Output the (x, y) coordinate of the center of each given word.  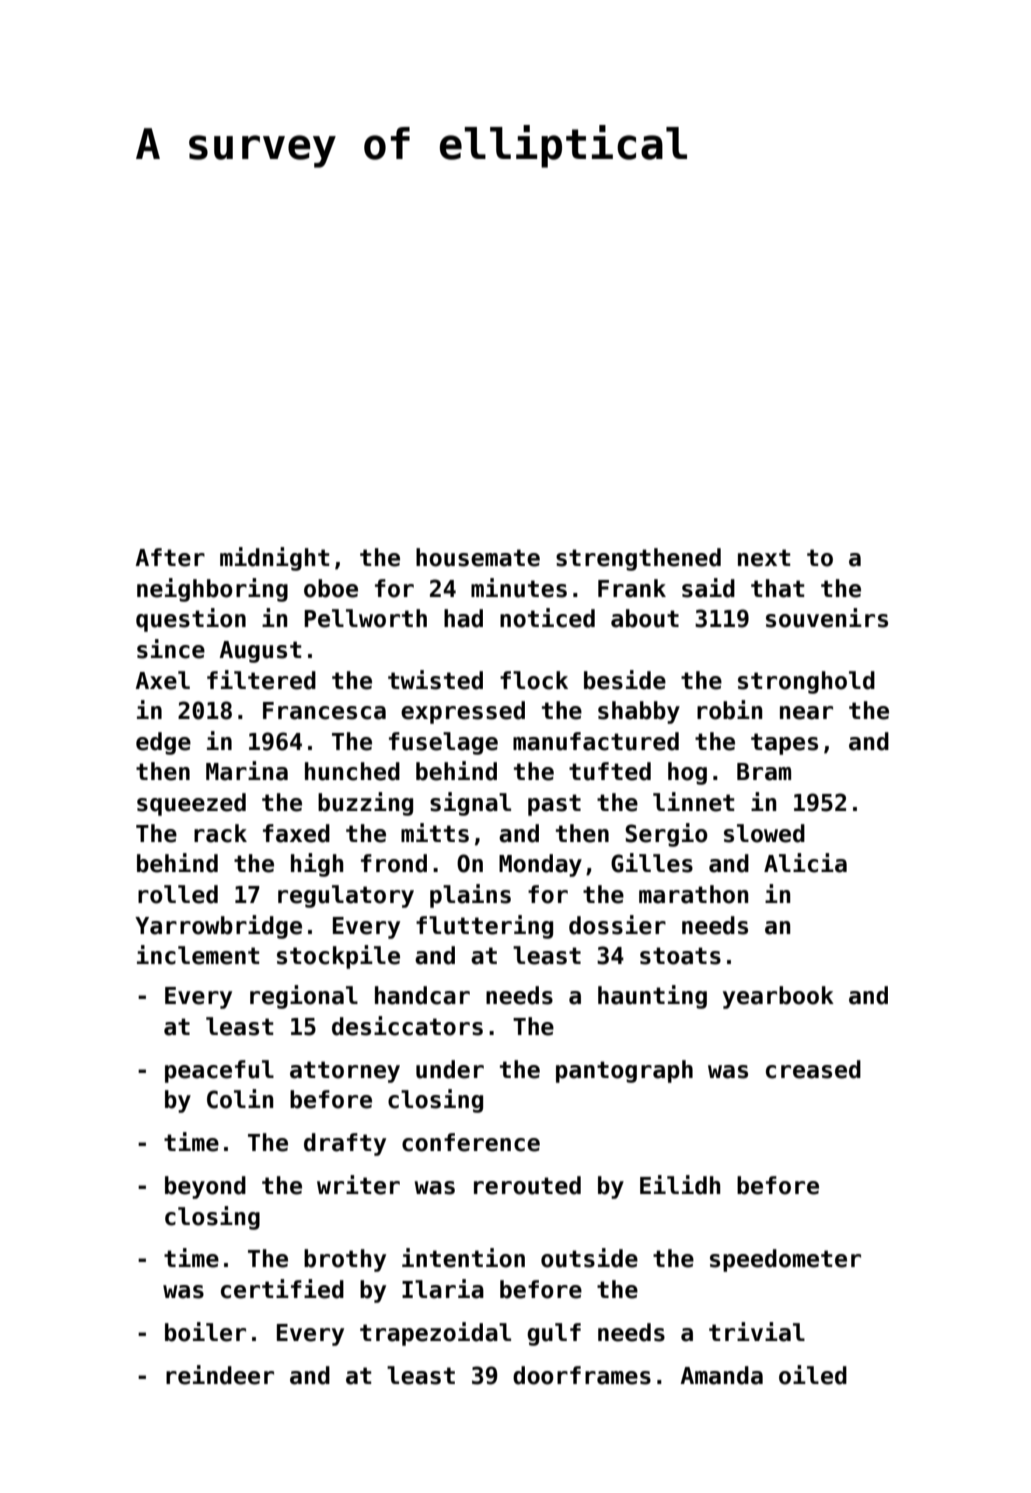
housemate (478, 557)
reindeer (220, 1375)
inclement (198, 955)
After (170, 557)
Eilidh (680, 1185)
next (764, 558)
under (450, 1069)
